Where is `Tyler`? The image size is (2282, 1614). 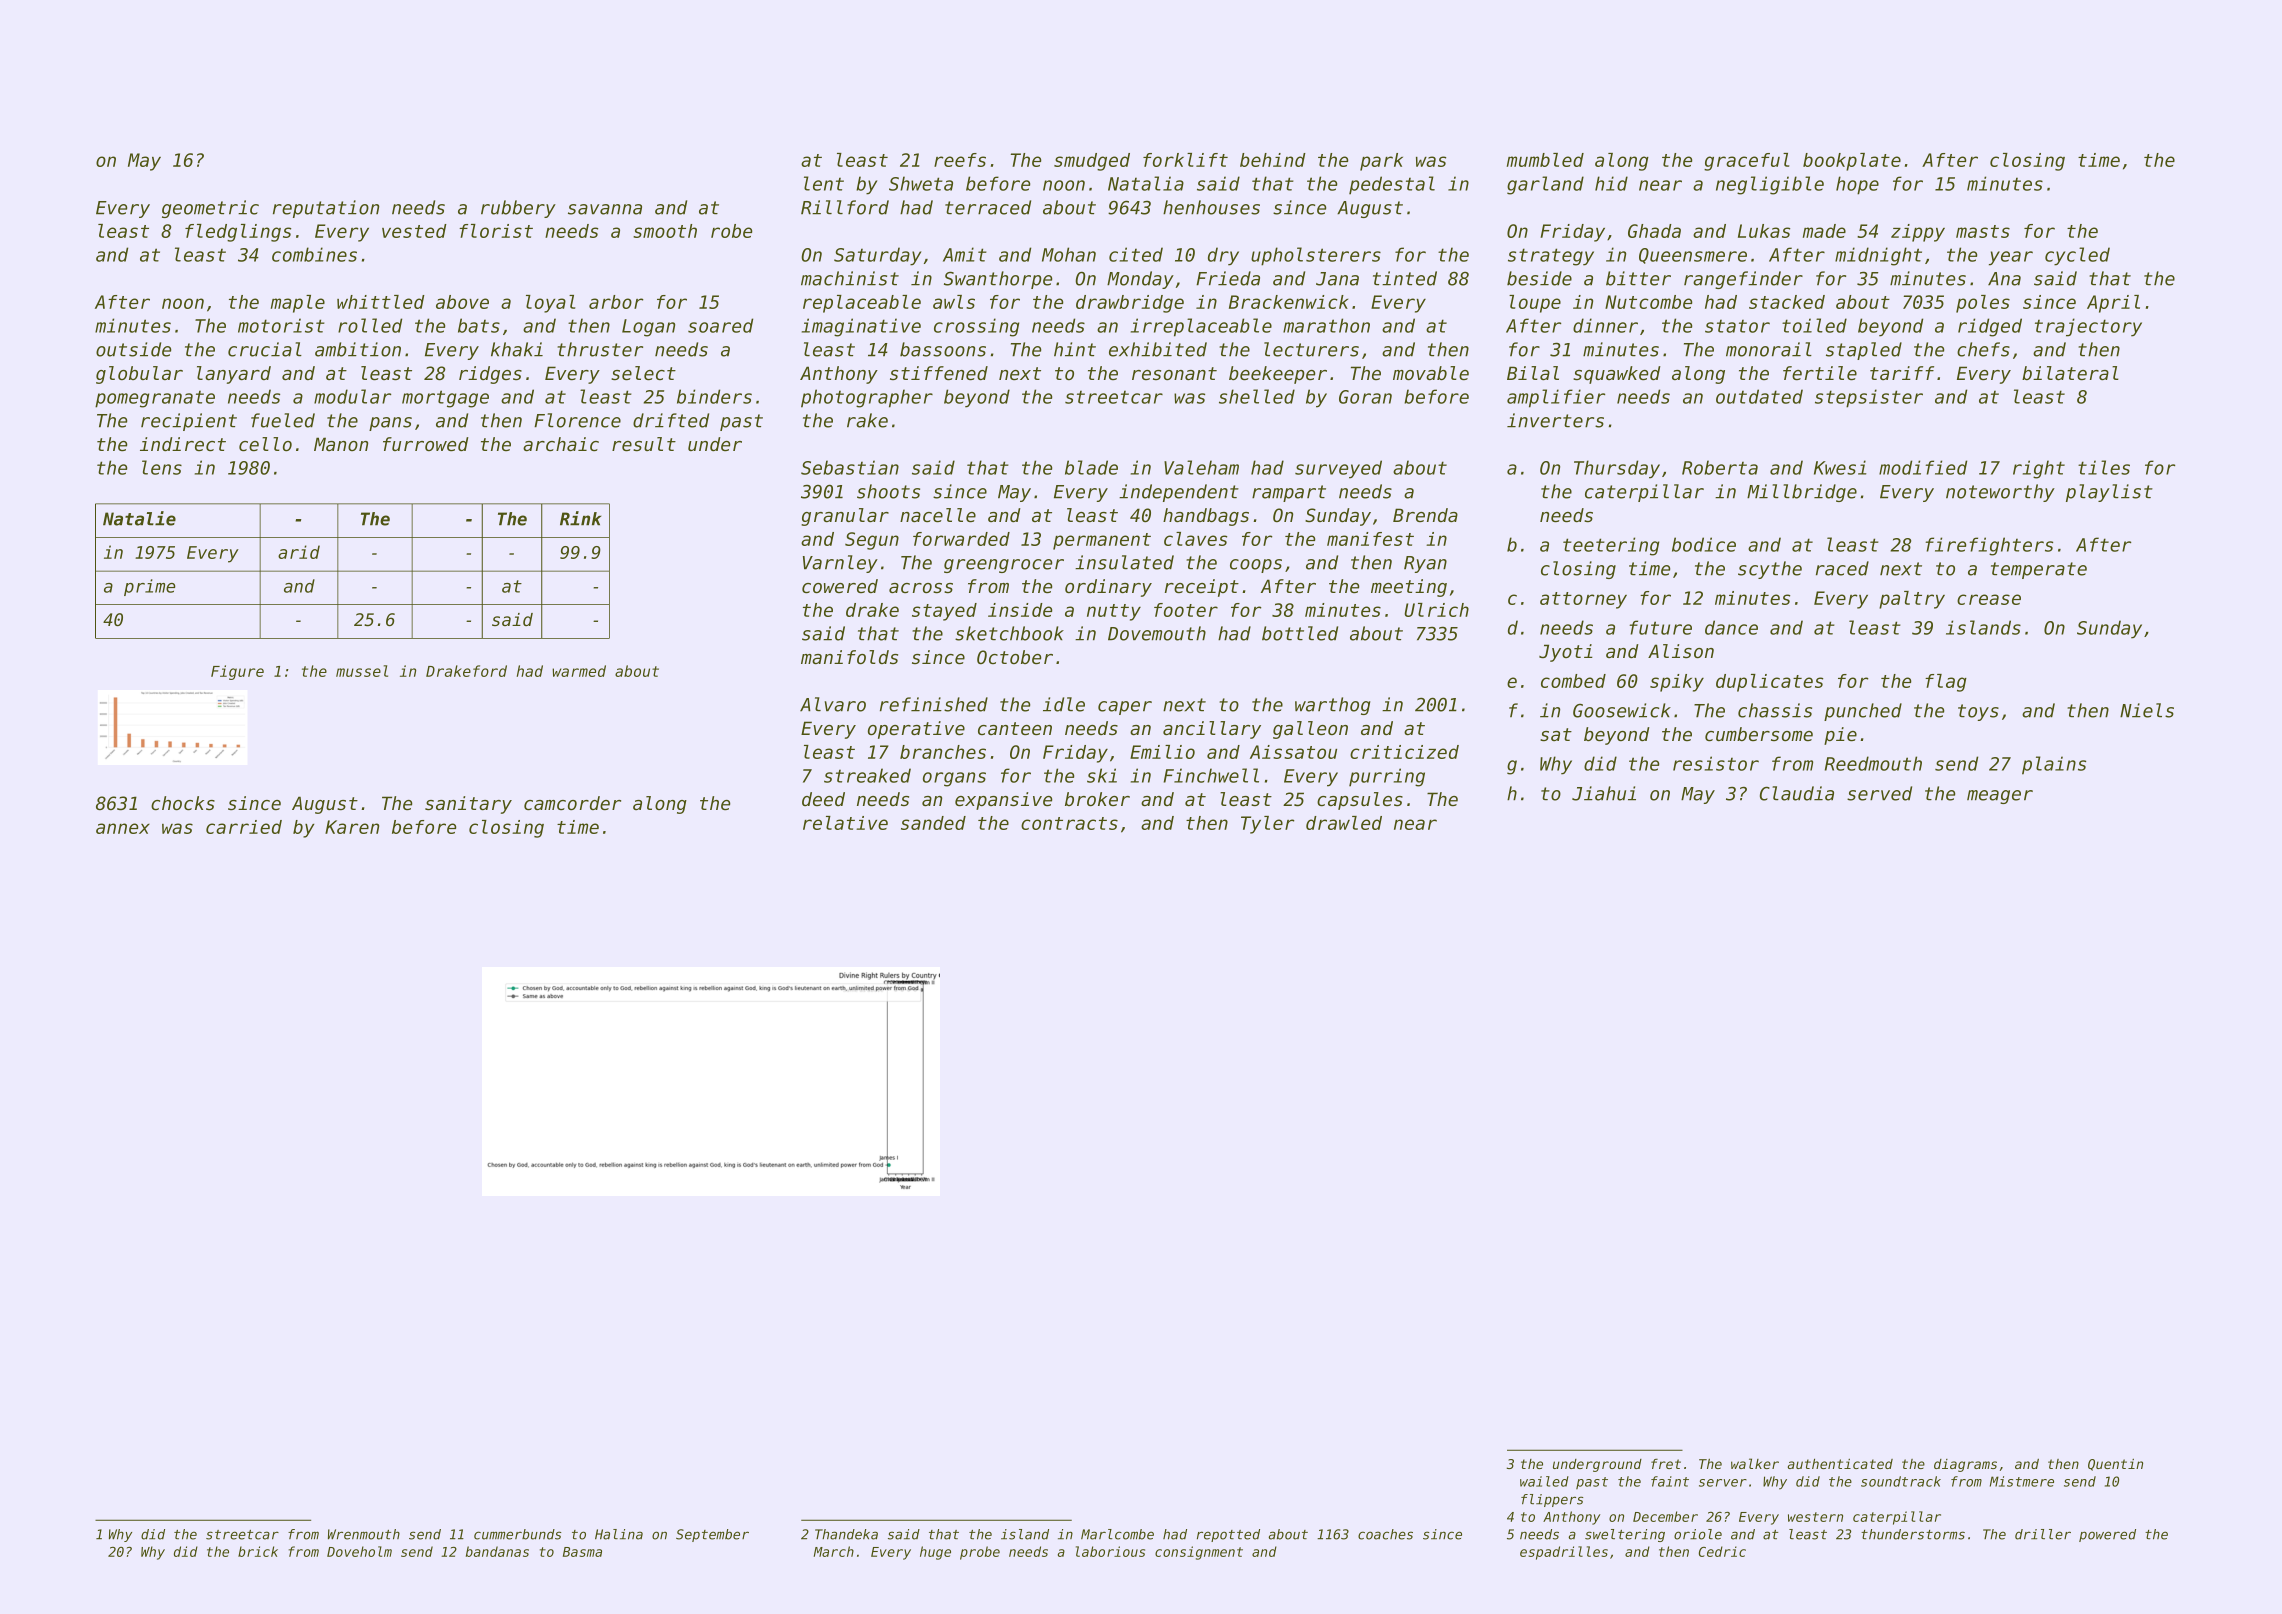
Tyler is located at coordinates (1268, 825).
